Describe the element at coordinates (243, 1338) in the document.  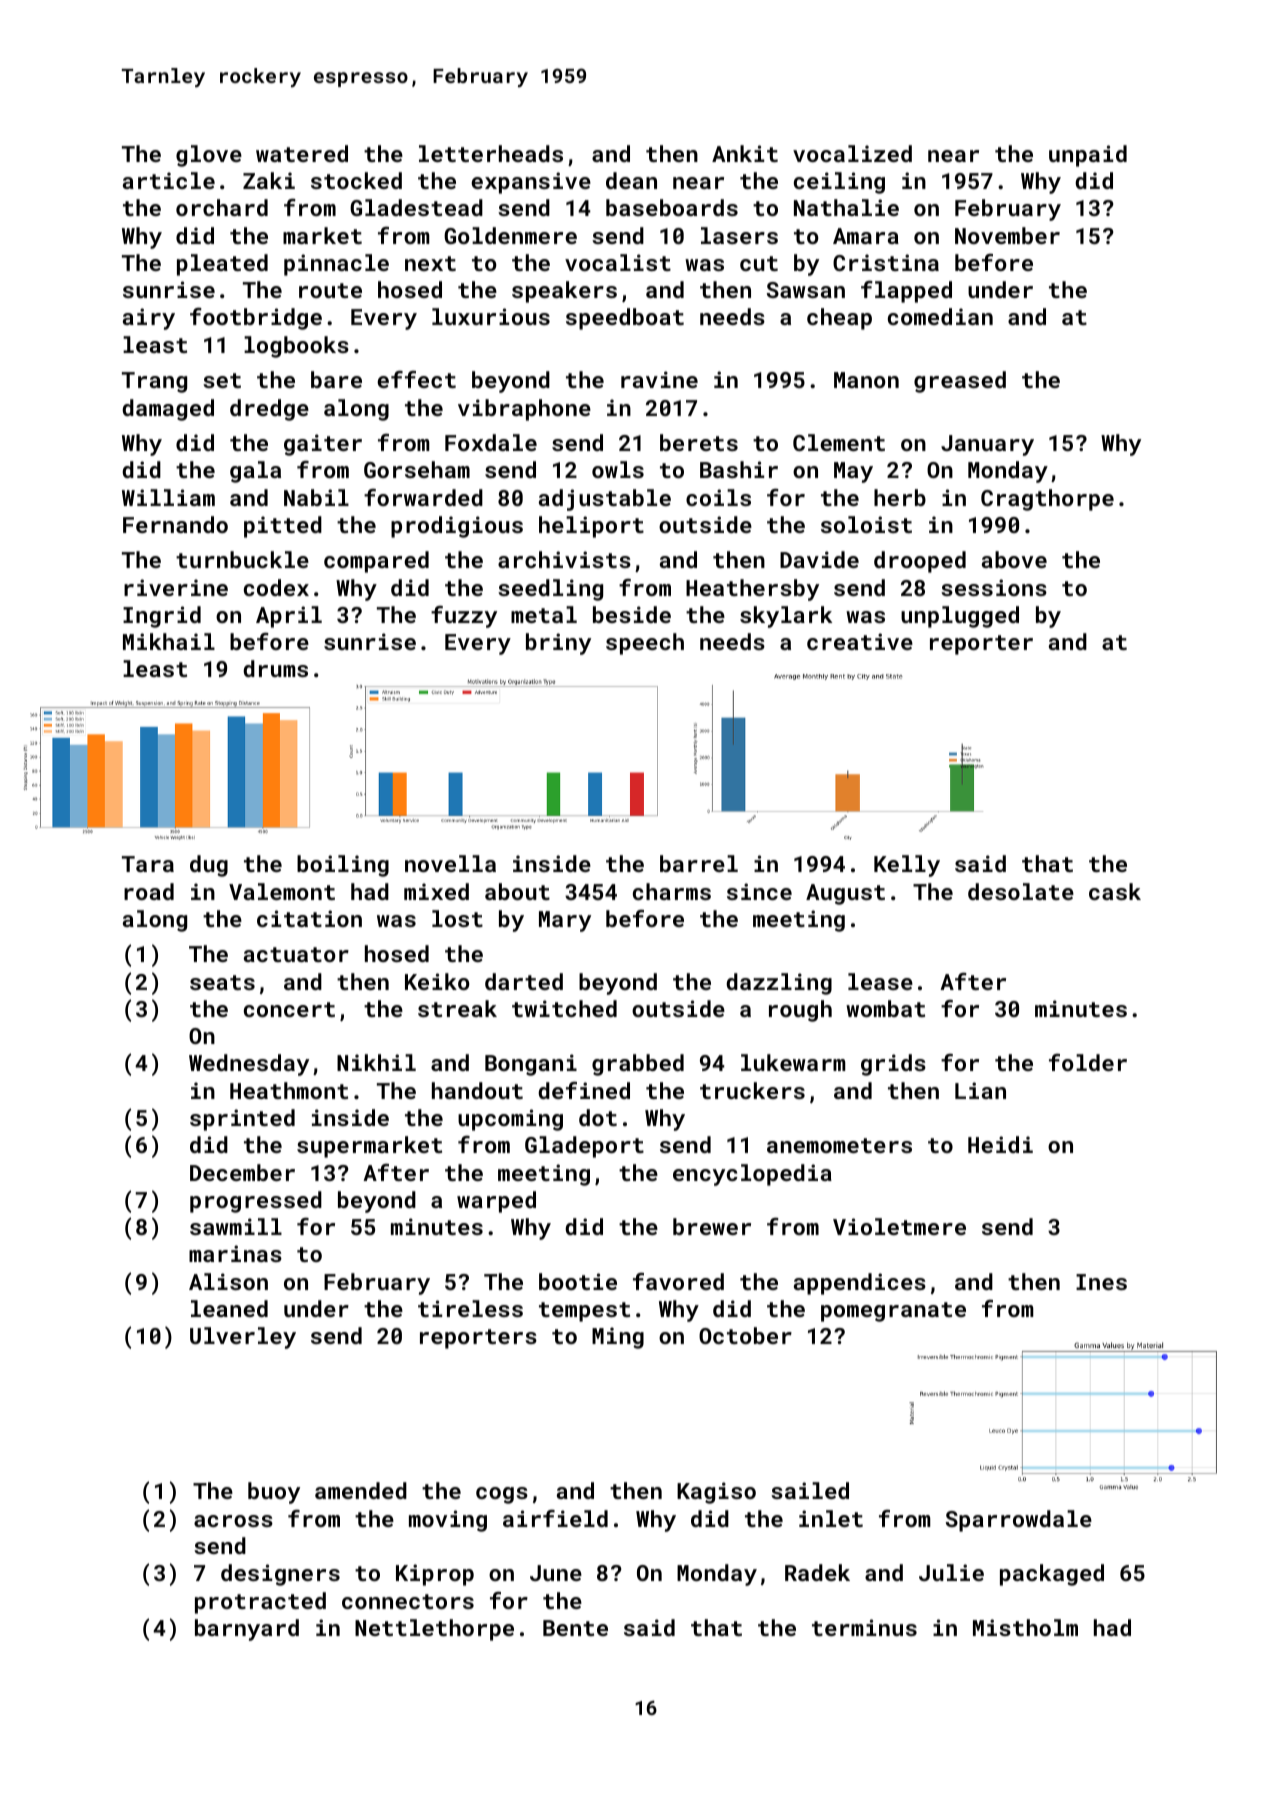
I see `Ulverley` at that location.
